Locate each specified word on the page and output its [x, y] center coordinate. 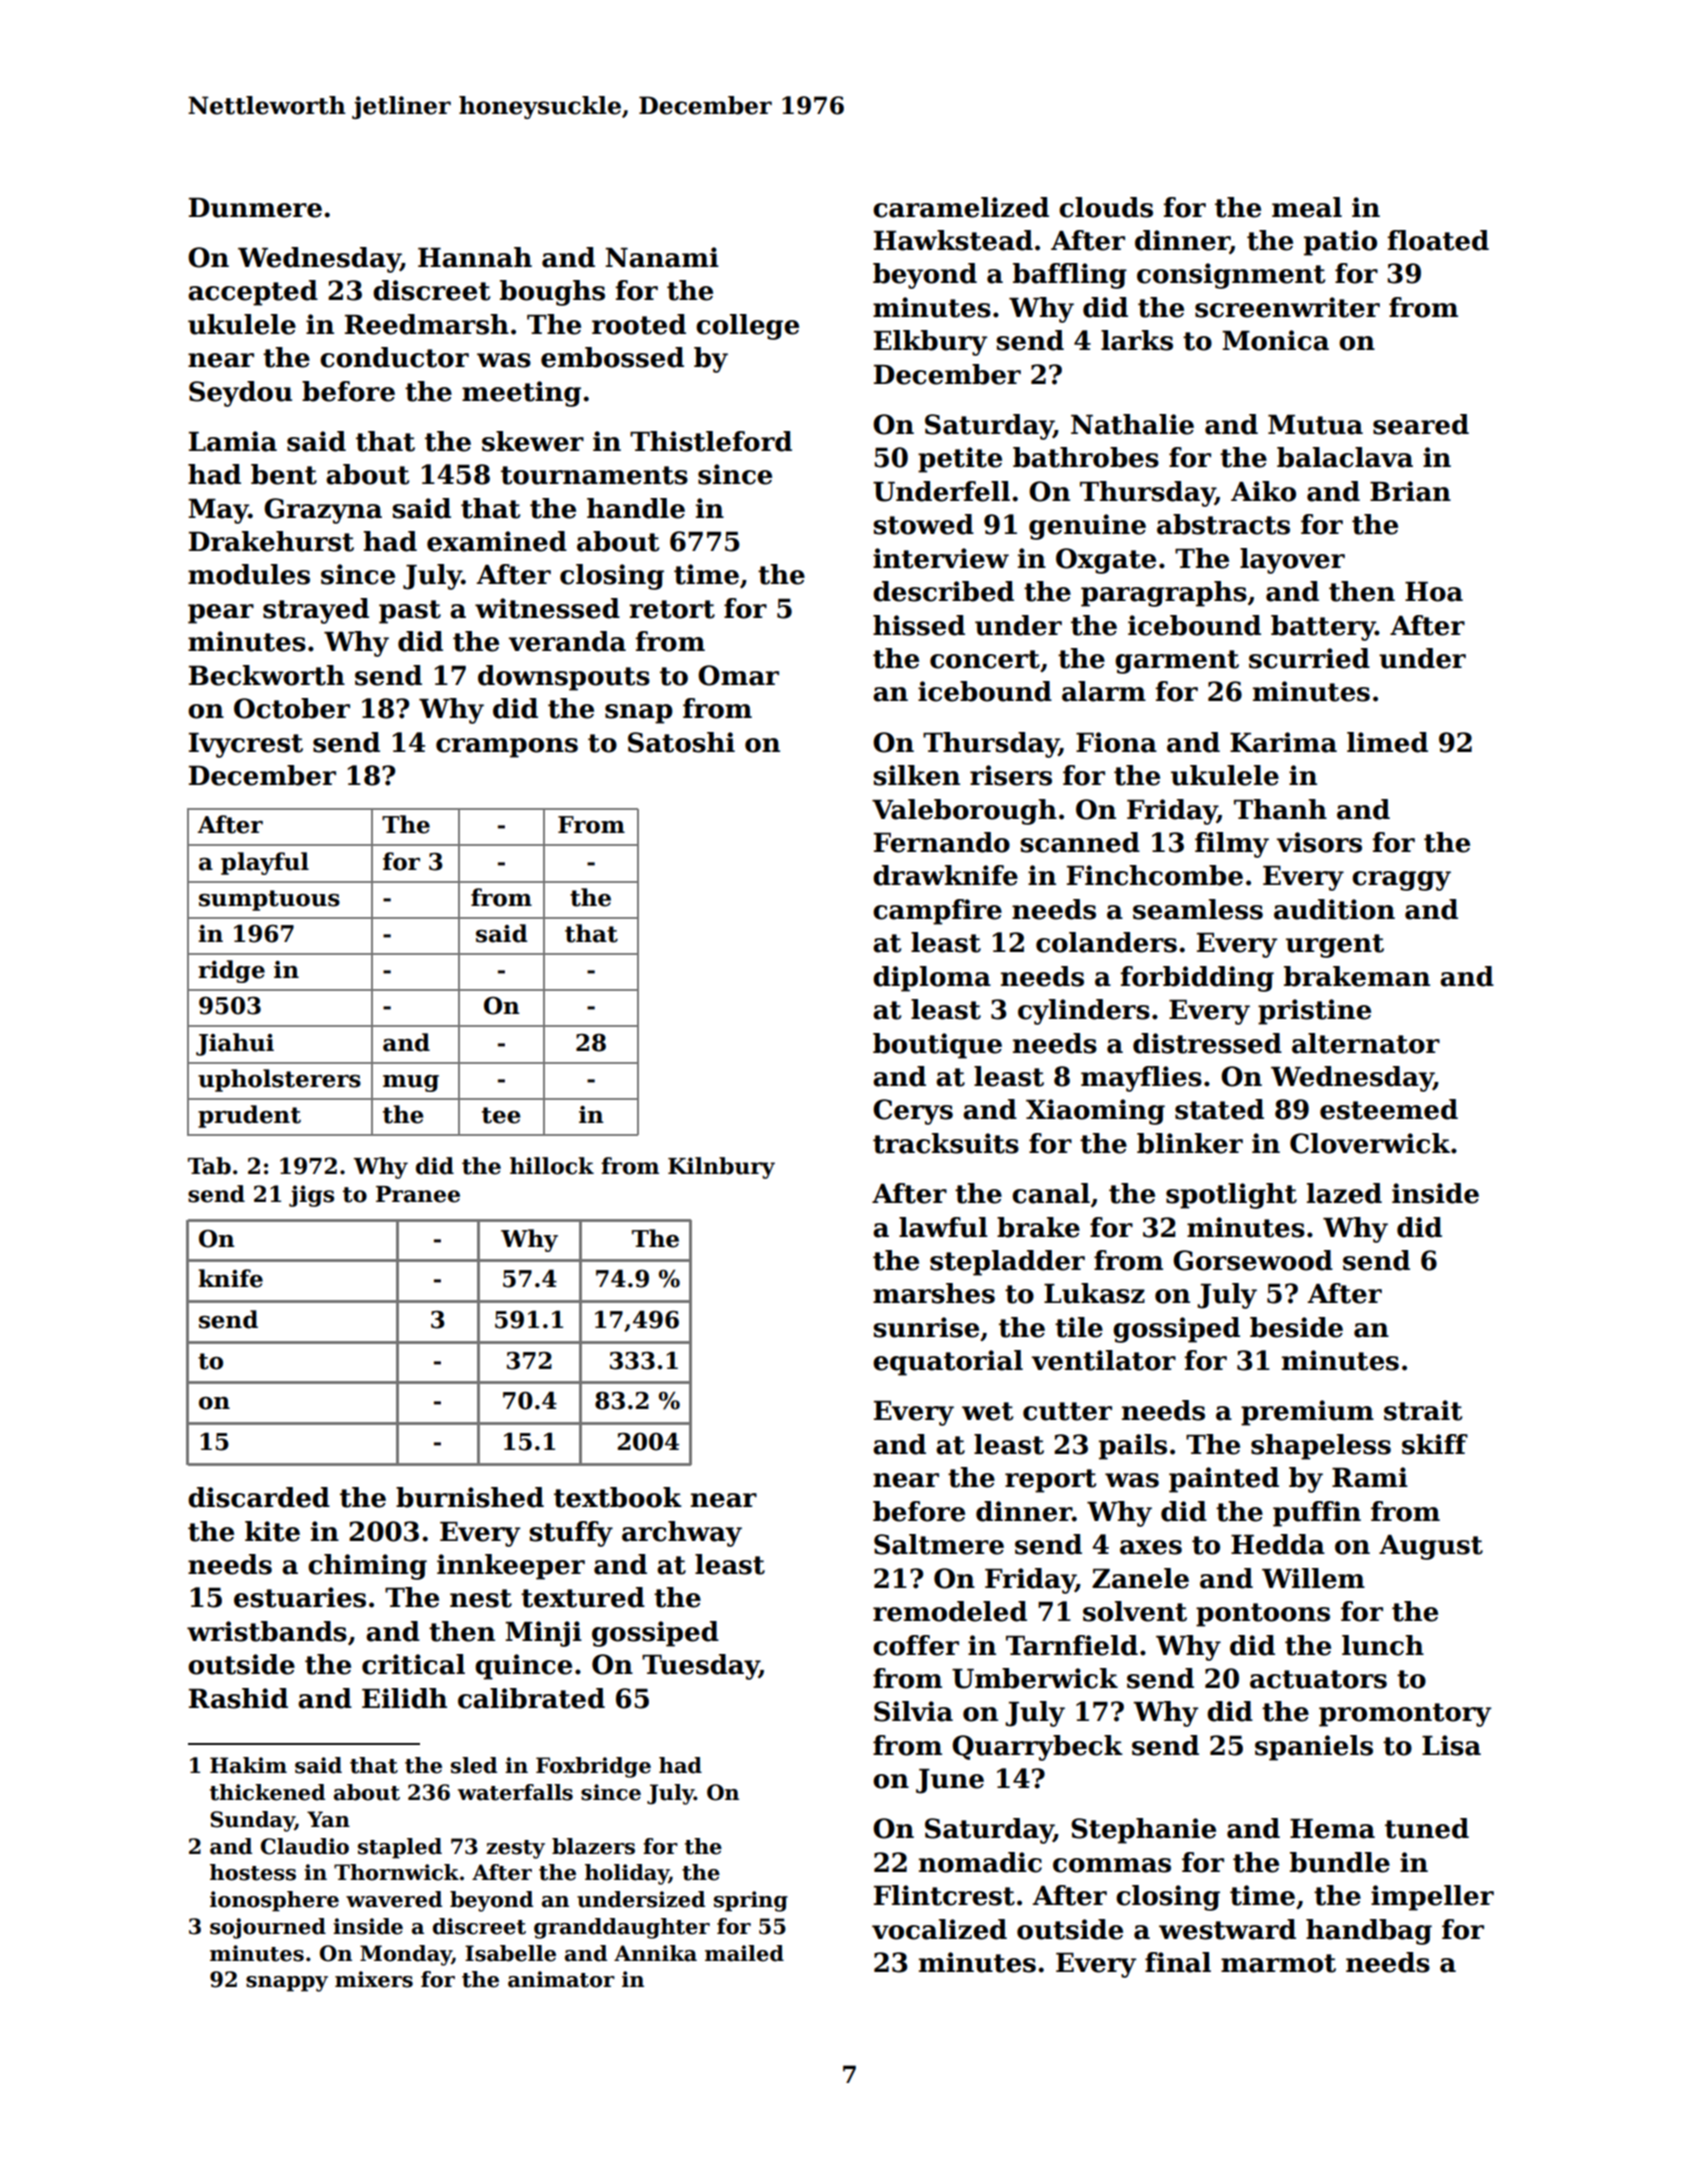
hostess [253, 1872]
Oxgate [1106, 561]
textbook [618, 1497]
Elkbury [930, 343]
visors [1319, 842]
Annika [655, 1953]
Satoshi [681, 742]
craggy [1401, 881]
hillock [552, 1166]
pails [1133, 1447]
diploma [932, 979]
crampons [507, 748]
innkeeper [511, 1567]
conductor [394, 357]
